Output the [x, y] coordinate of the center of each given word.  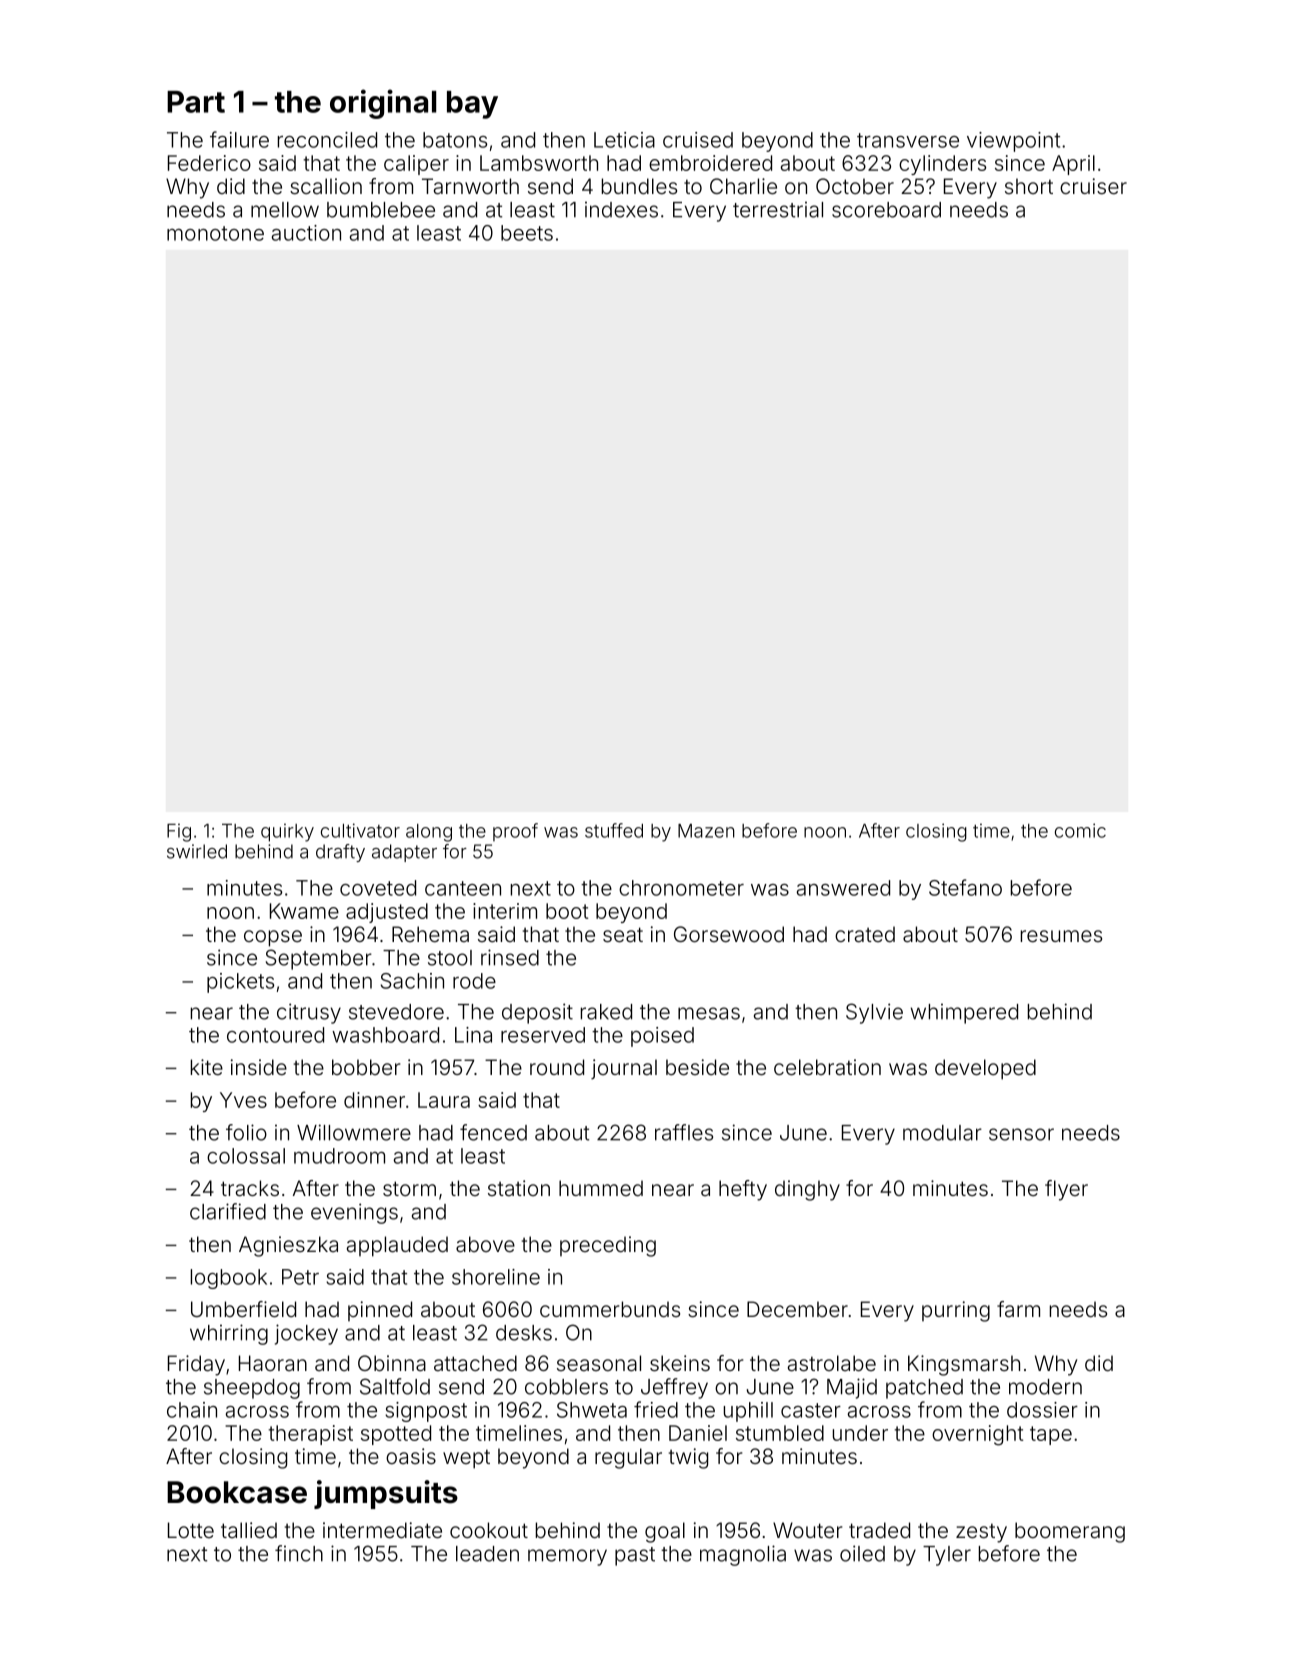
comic [1080, 830]
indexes [621, 210]
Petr [300, 1277]
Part [196, 102]
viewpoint [1013, 142]
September [319, 959]
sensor [1021, 1134]
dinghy [807, 1190]
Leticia [624, 140]
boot [567, 911]
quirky [287, 833]
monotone [215, 233]
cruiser [1093, 186]
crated [865, 934]
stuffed [614, 830]
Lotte [191, 1530]
